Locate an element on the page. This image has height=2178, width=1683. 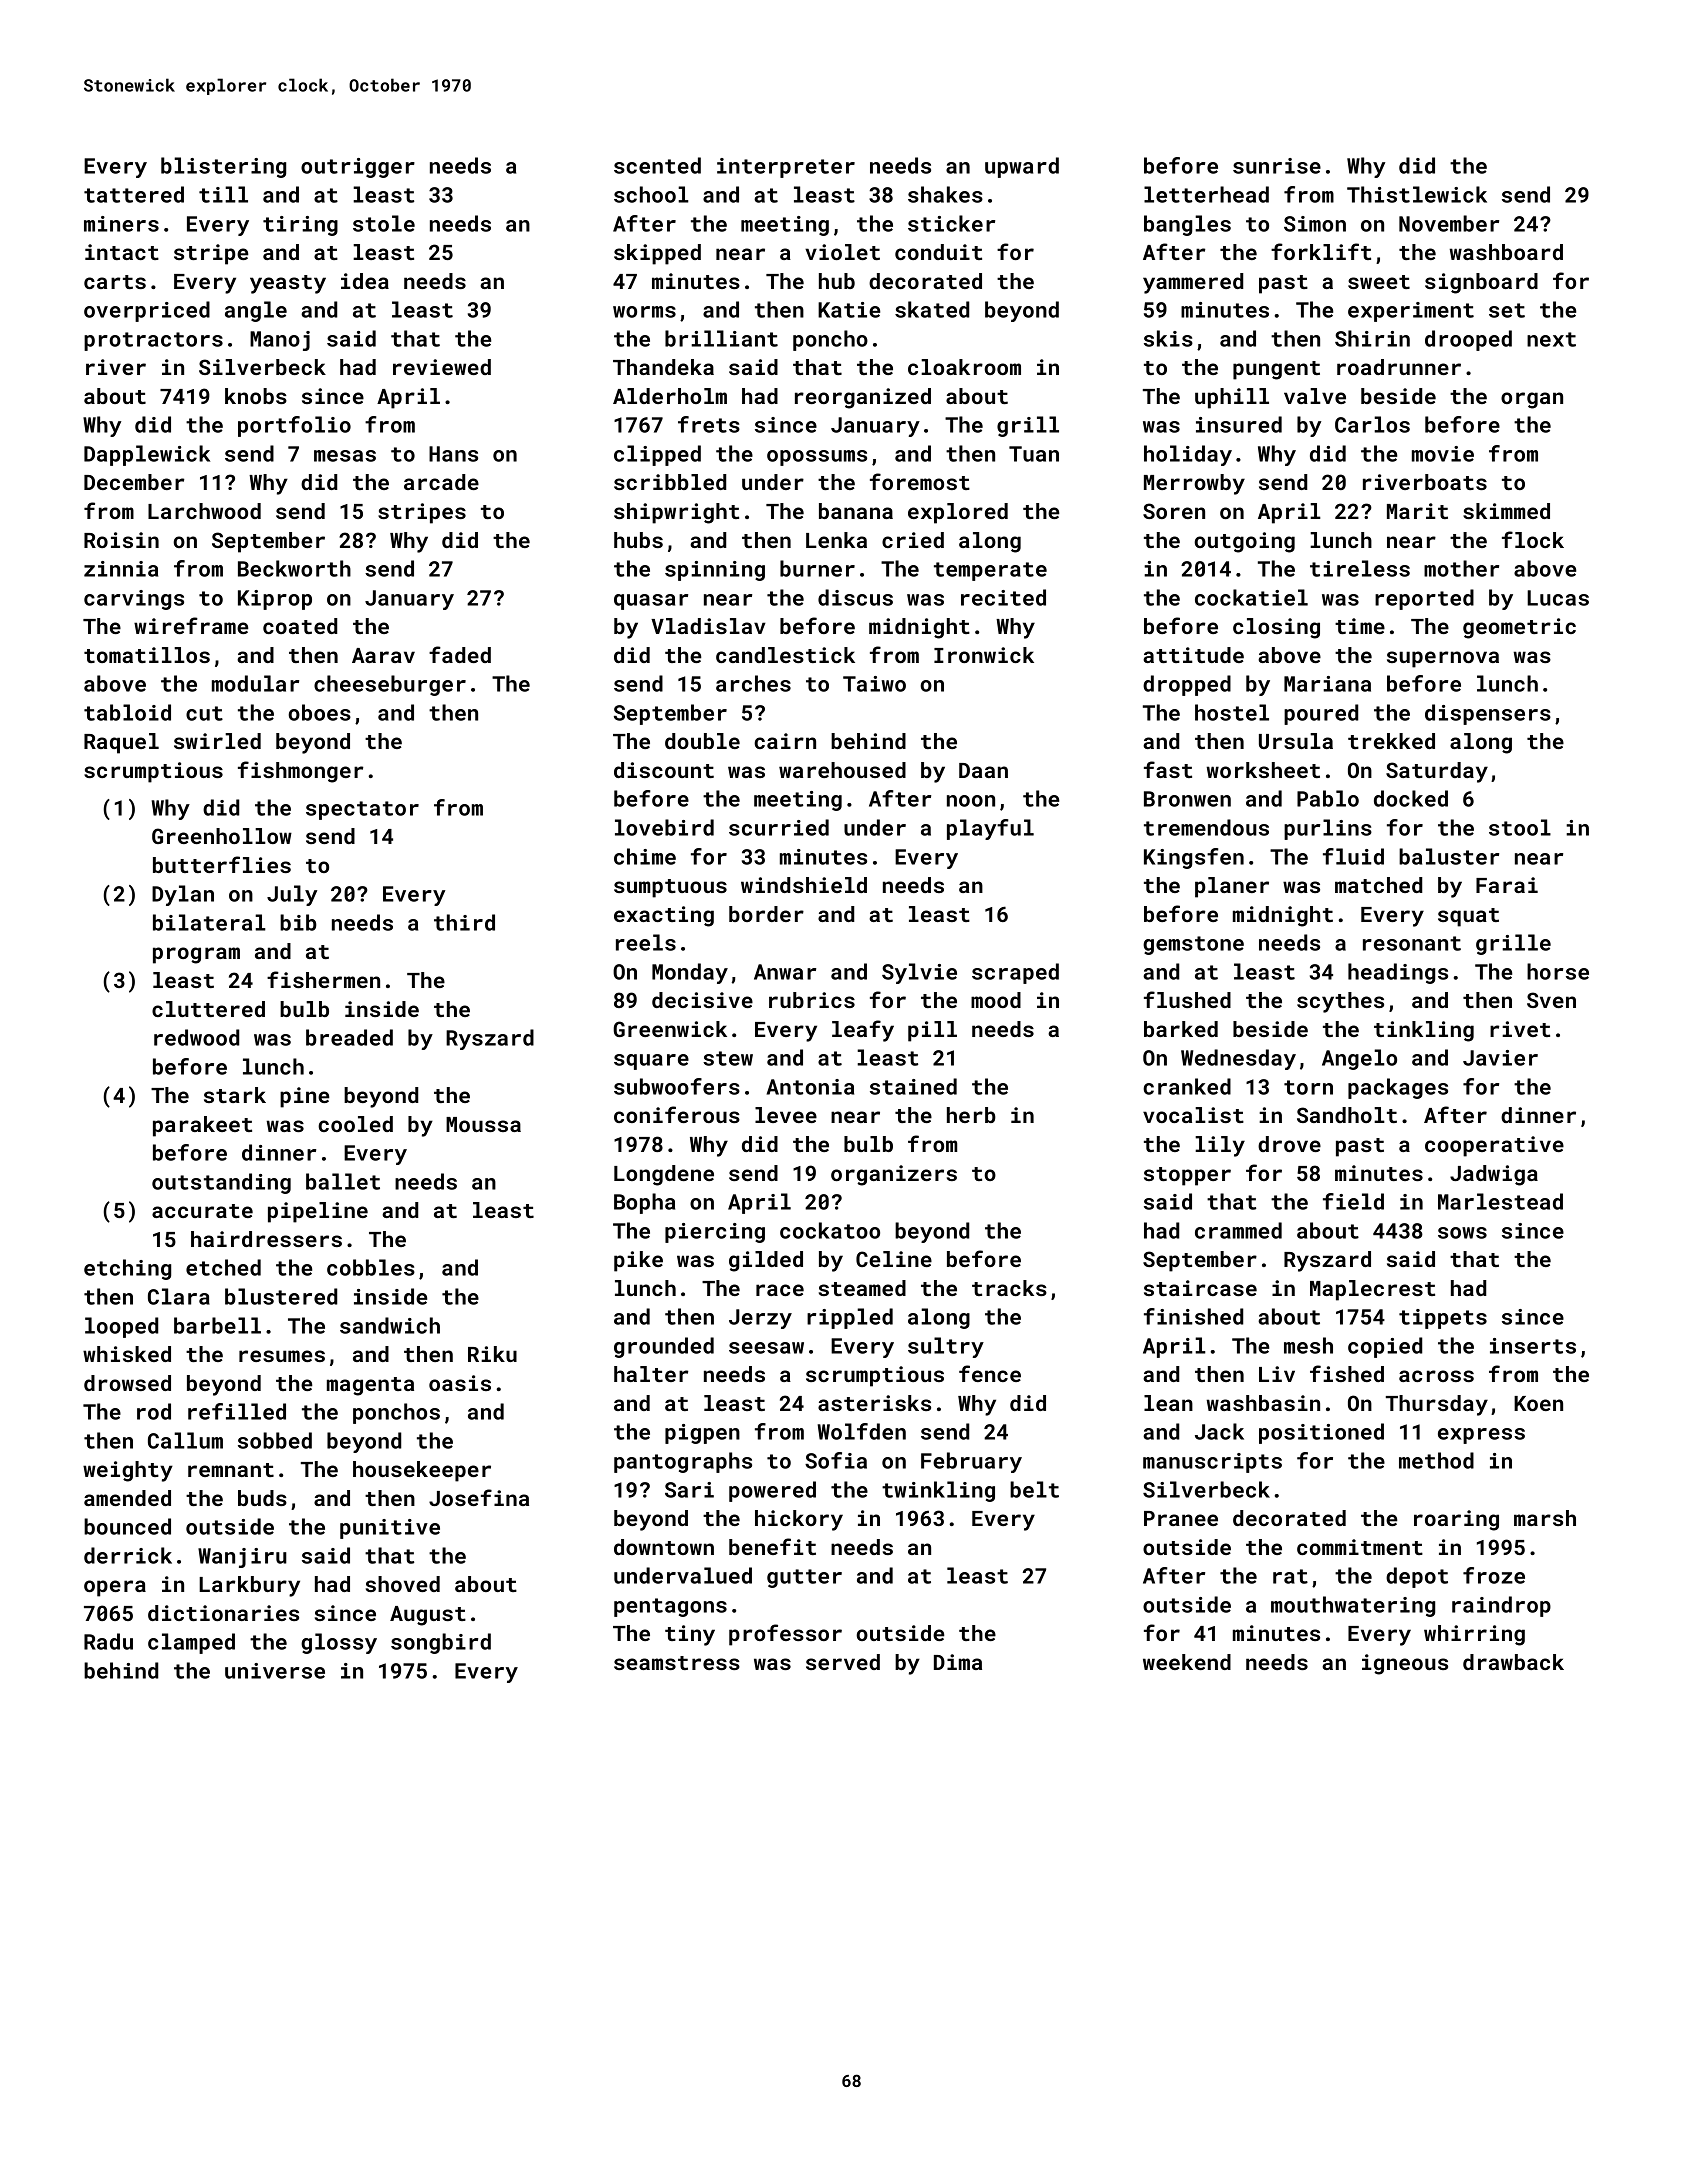
worksheet is located at coordinates (1263, 770).
